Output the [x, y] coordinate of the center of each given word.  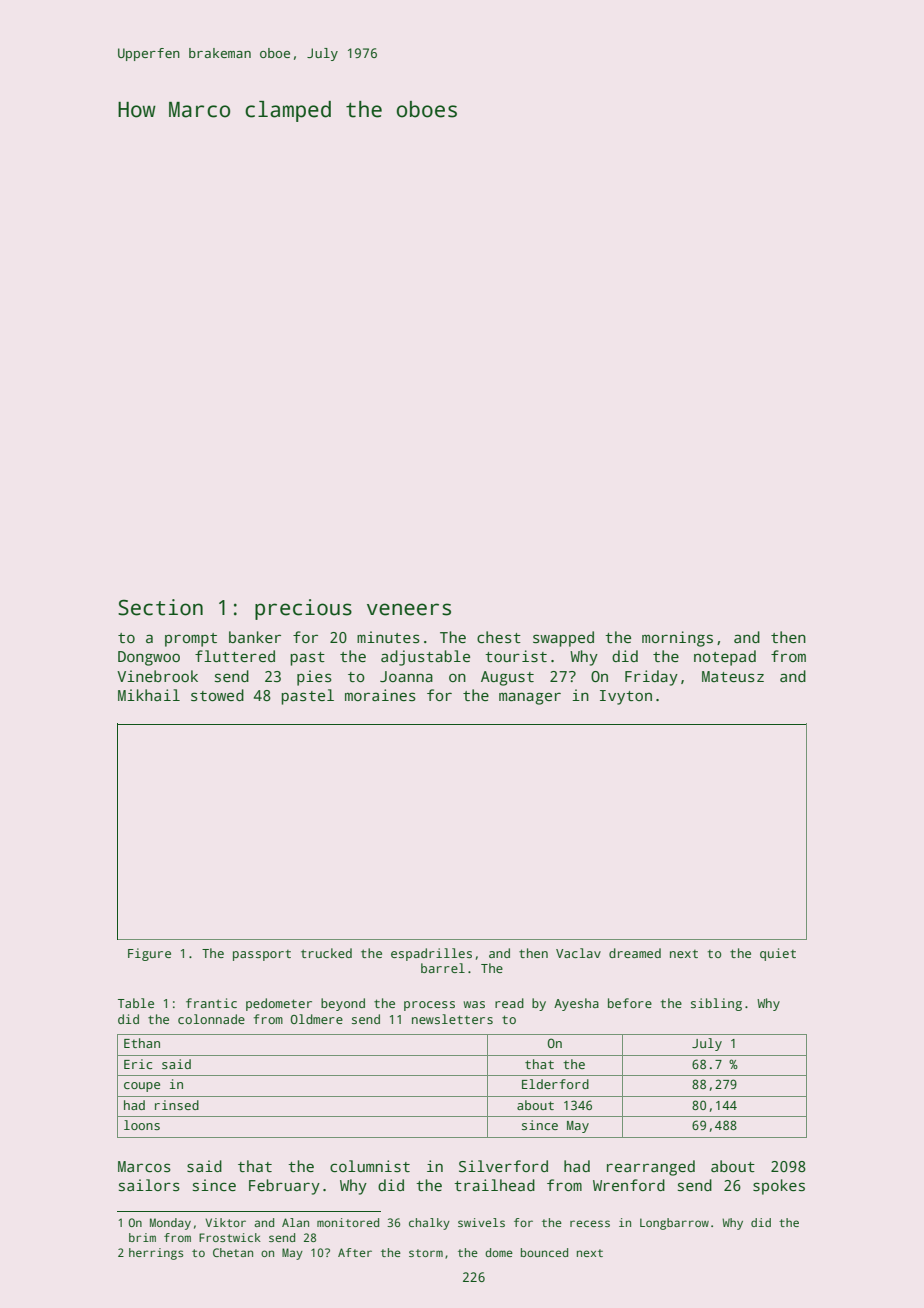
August [507, 678]
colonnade [211, 1019]
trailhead [494, 1185]
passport [262, 955]
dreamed [635, 953]
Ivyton [626, 697]
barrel [443, 968]
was [474, 1004]
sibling [716, 1004]
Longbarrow [674, 1224]
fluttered [235, 656]
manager [530, 698]
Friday [651, 678]
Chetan [233, 1252]
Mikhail [149, 695]
